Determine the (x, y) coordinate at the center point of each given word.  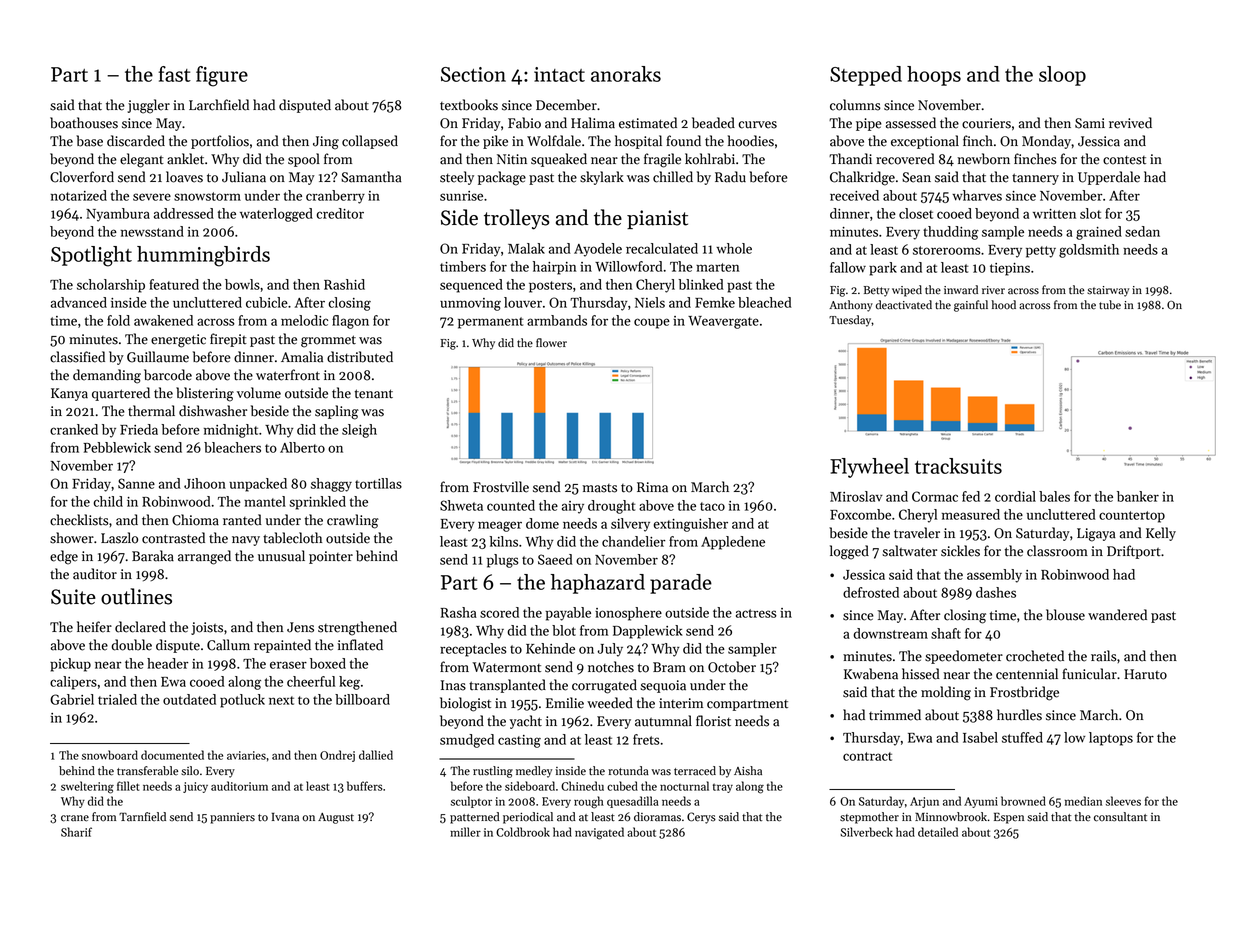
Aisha (748, 771)
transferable (147, 771)
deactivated (904, 305)
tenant (374, 394)
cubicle (267, 302)
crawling (353, 521)
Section (473, 74)
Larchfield (219, 105)
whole (734, 248)
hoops (934, 76)
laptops (1111, 739)
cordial (1015, 496)
